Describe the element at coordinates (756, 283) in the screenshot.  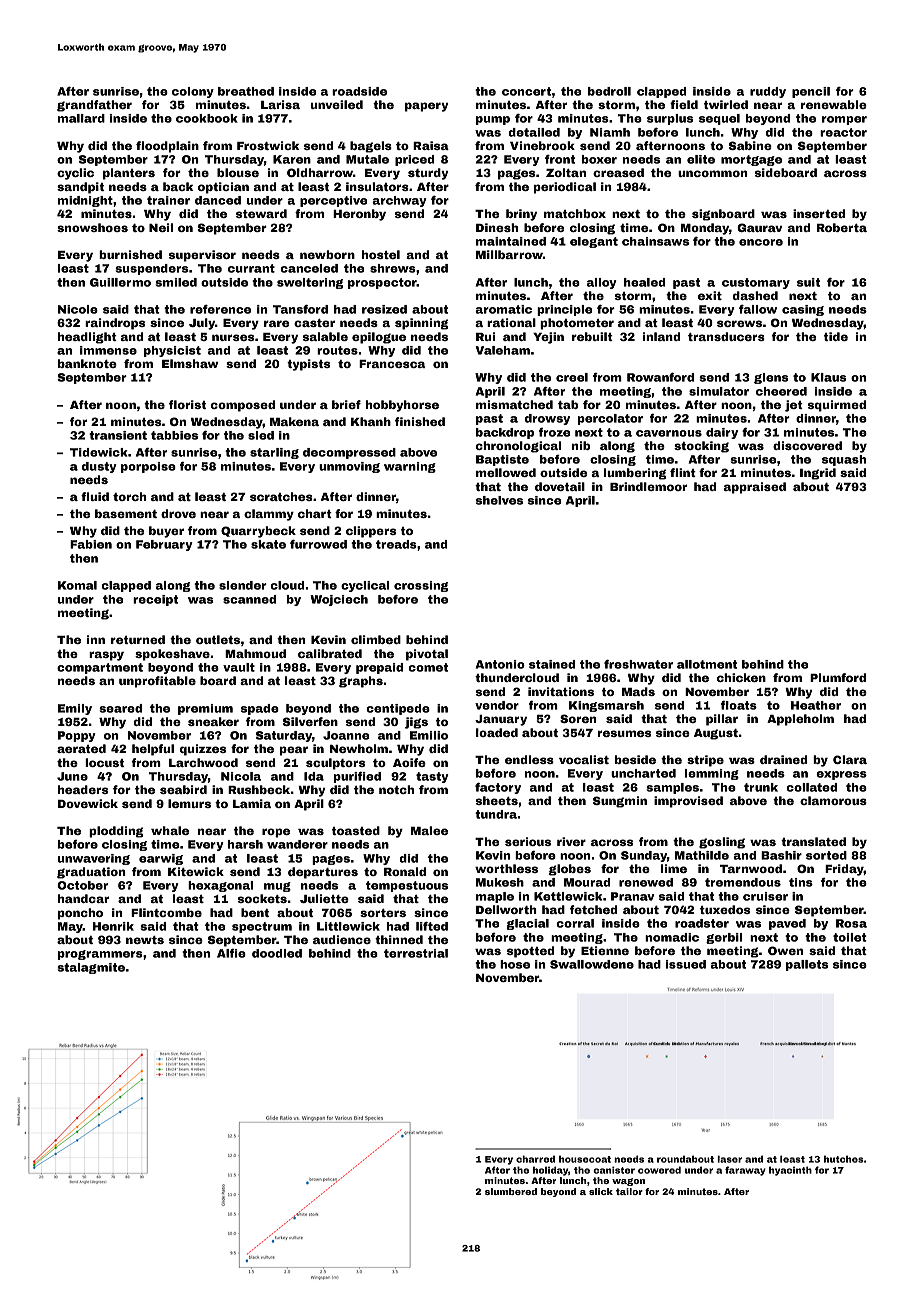
I see `customary` at that location.
